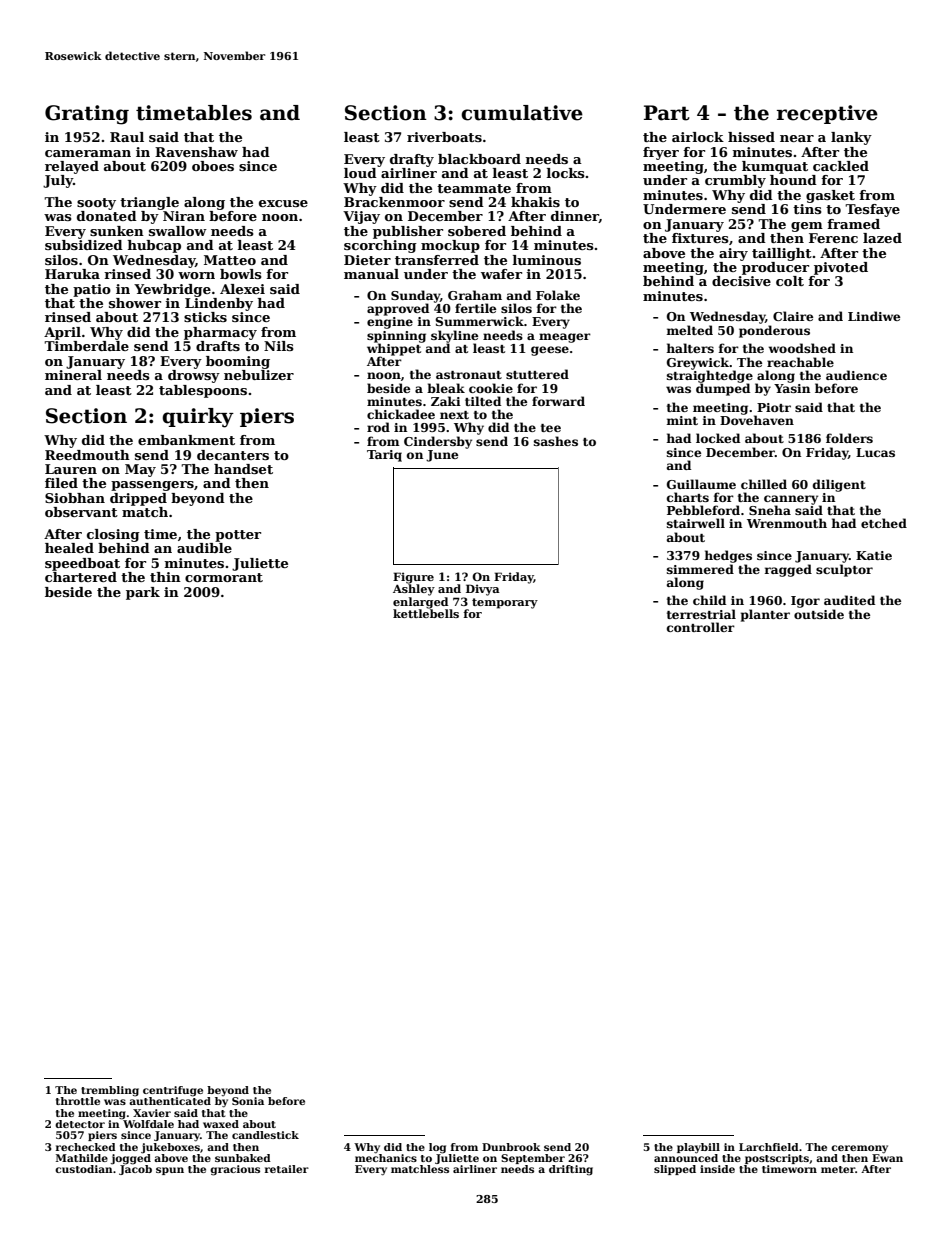 The height and width of the image is (1233, 952). What do you see at coordinates (196, 152) in the image?
I see `Ravenshaw` at bounding box center [196, 152].
